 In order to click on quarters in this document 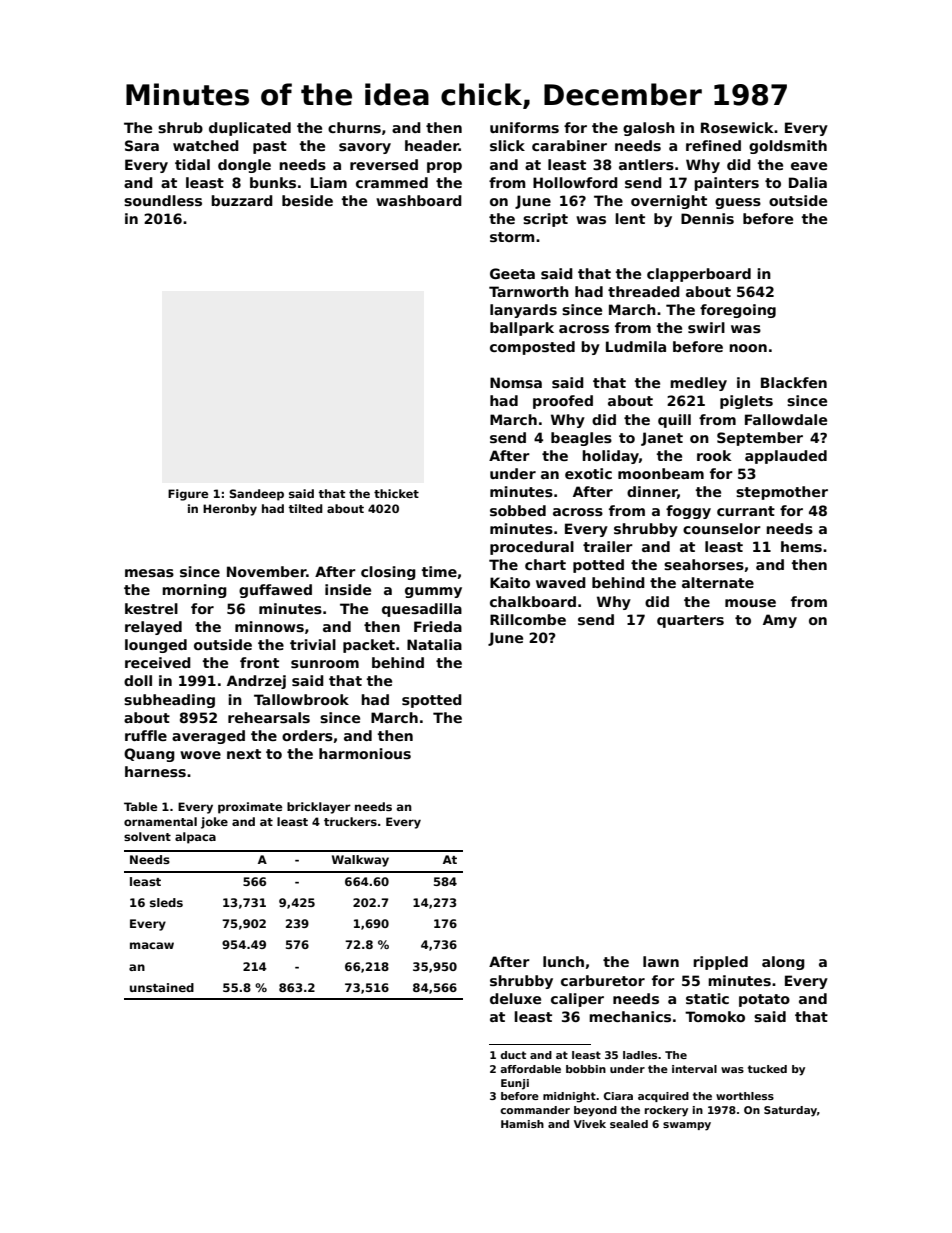, I will do `click(690, 621)`.
